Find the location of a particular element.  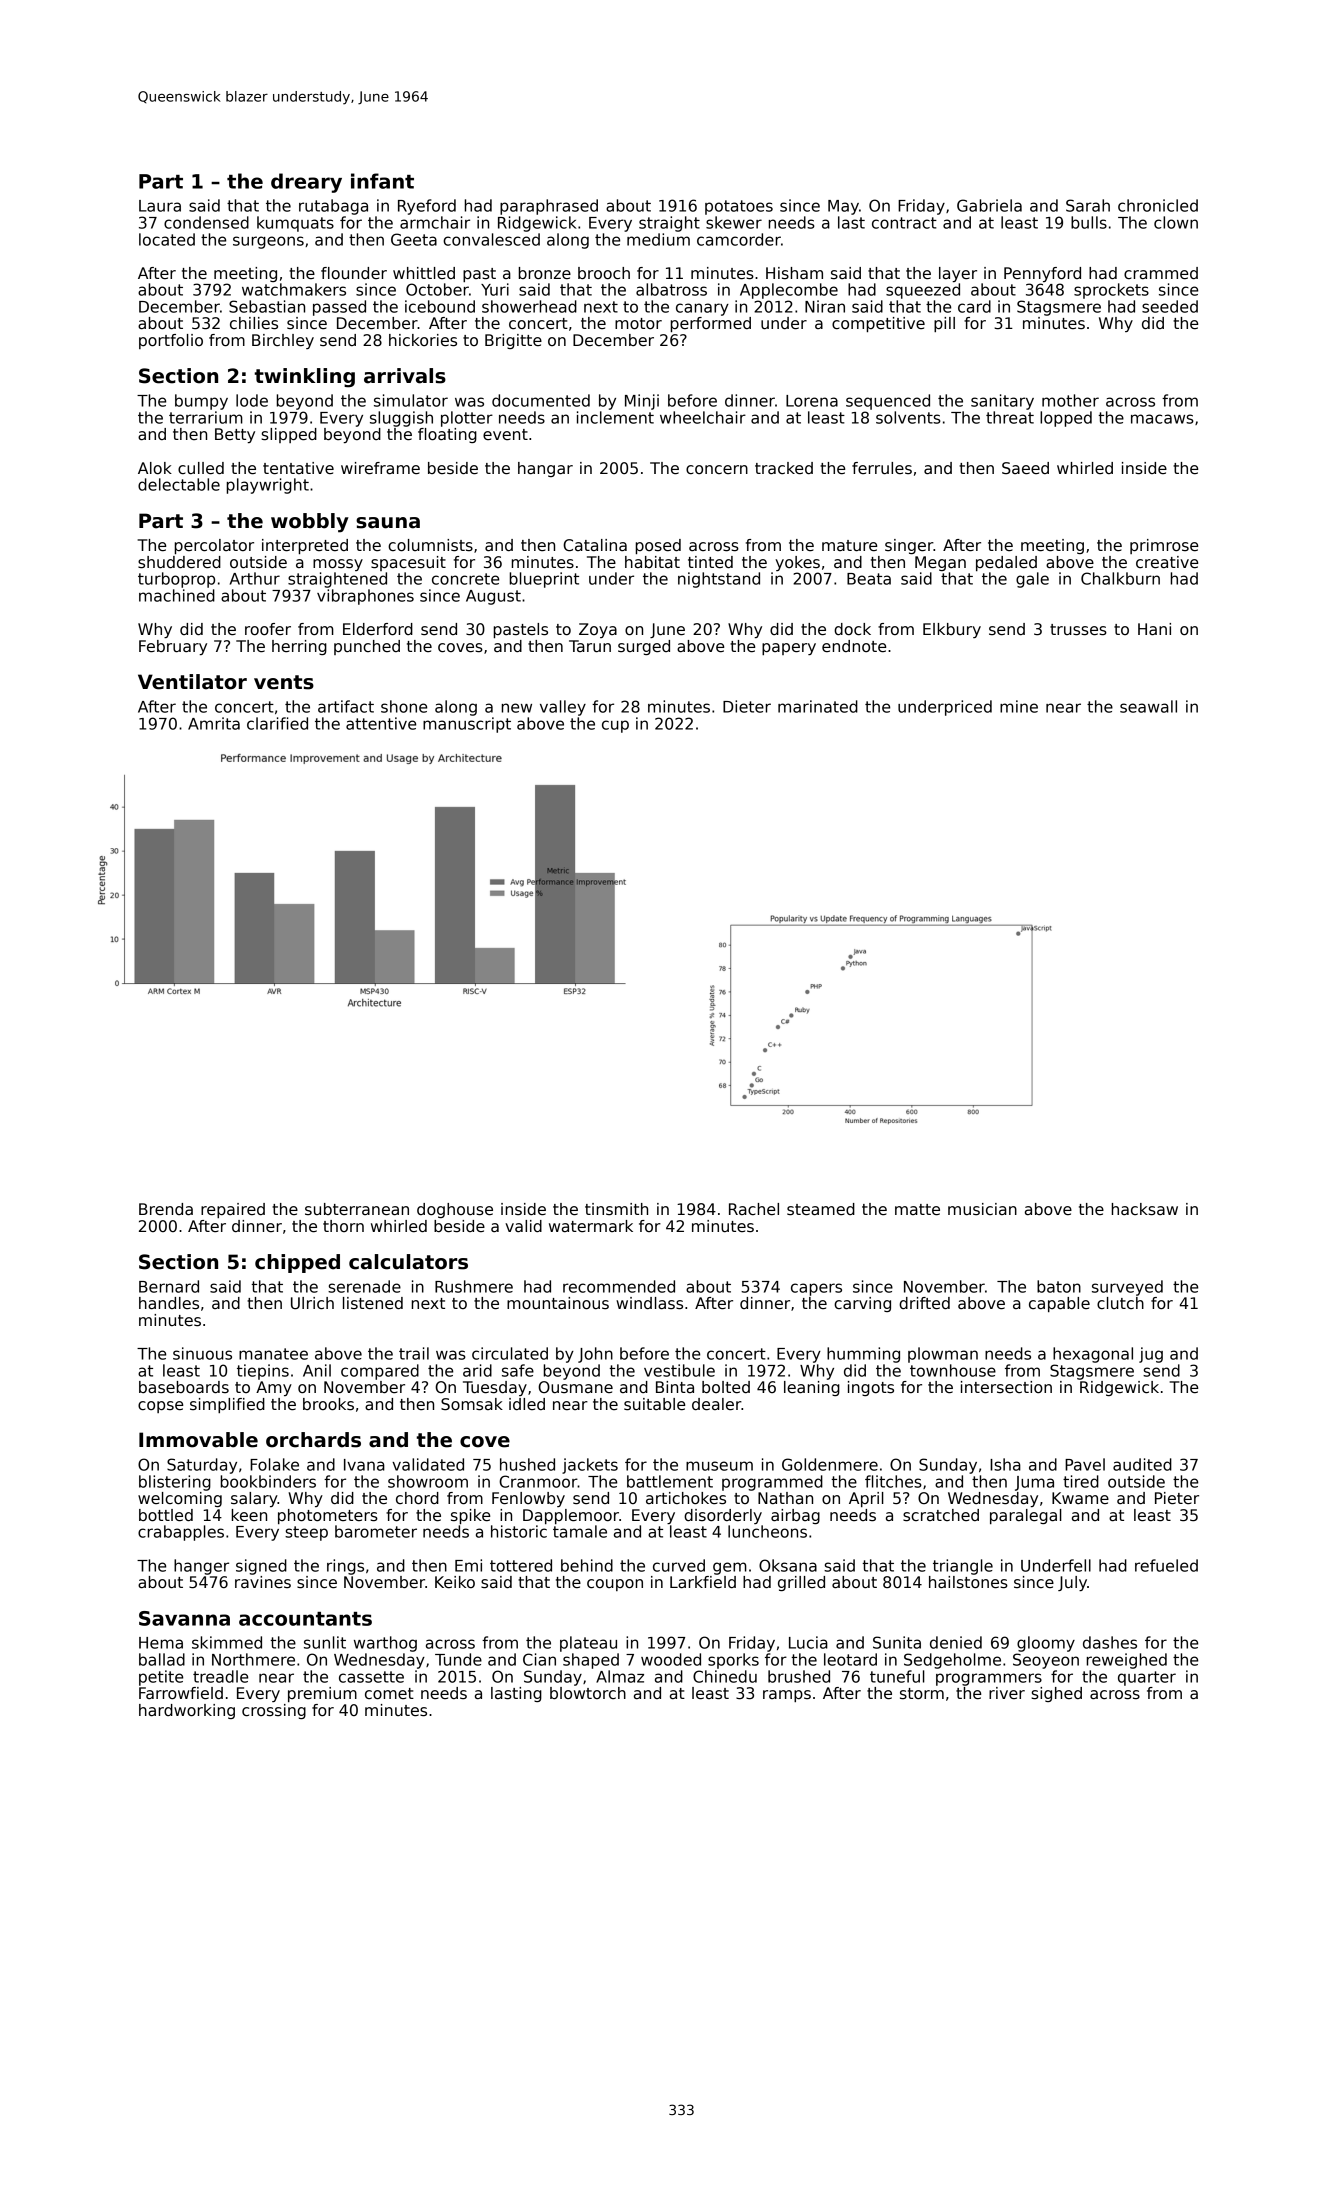

sunlit is located at coordinates (325, 1642).
